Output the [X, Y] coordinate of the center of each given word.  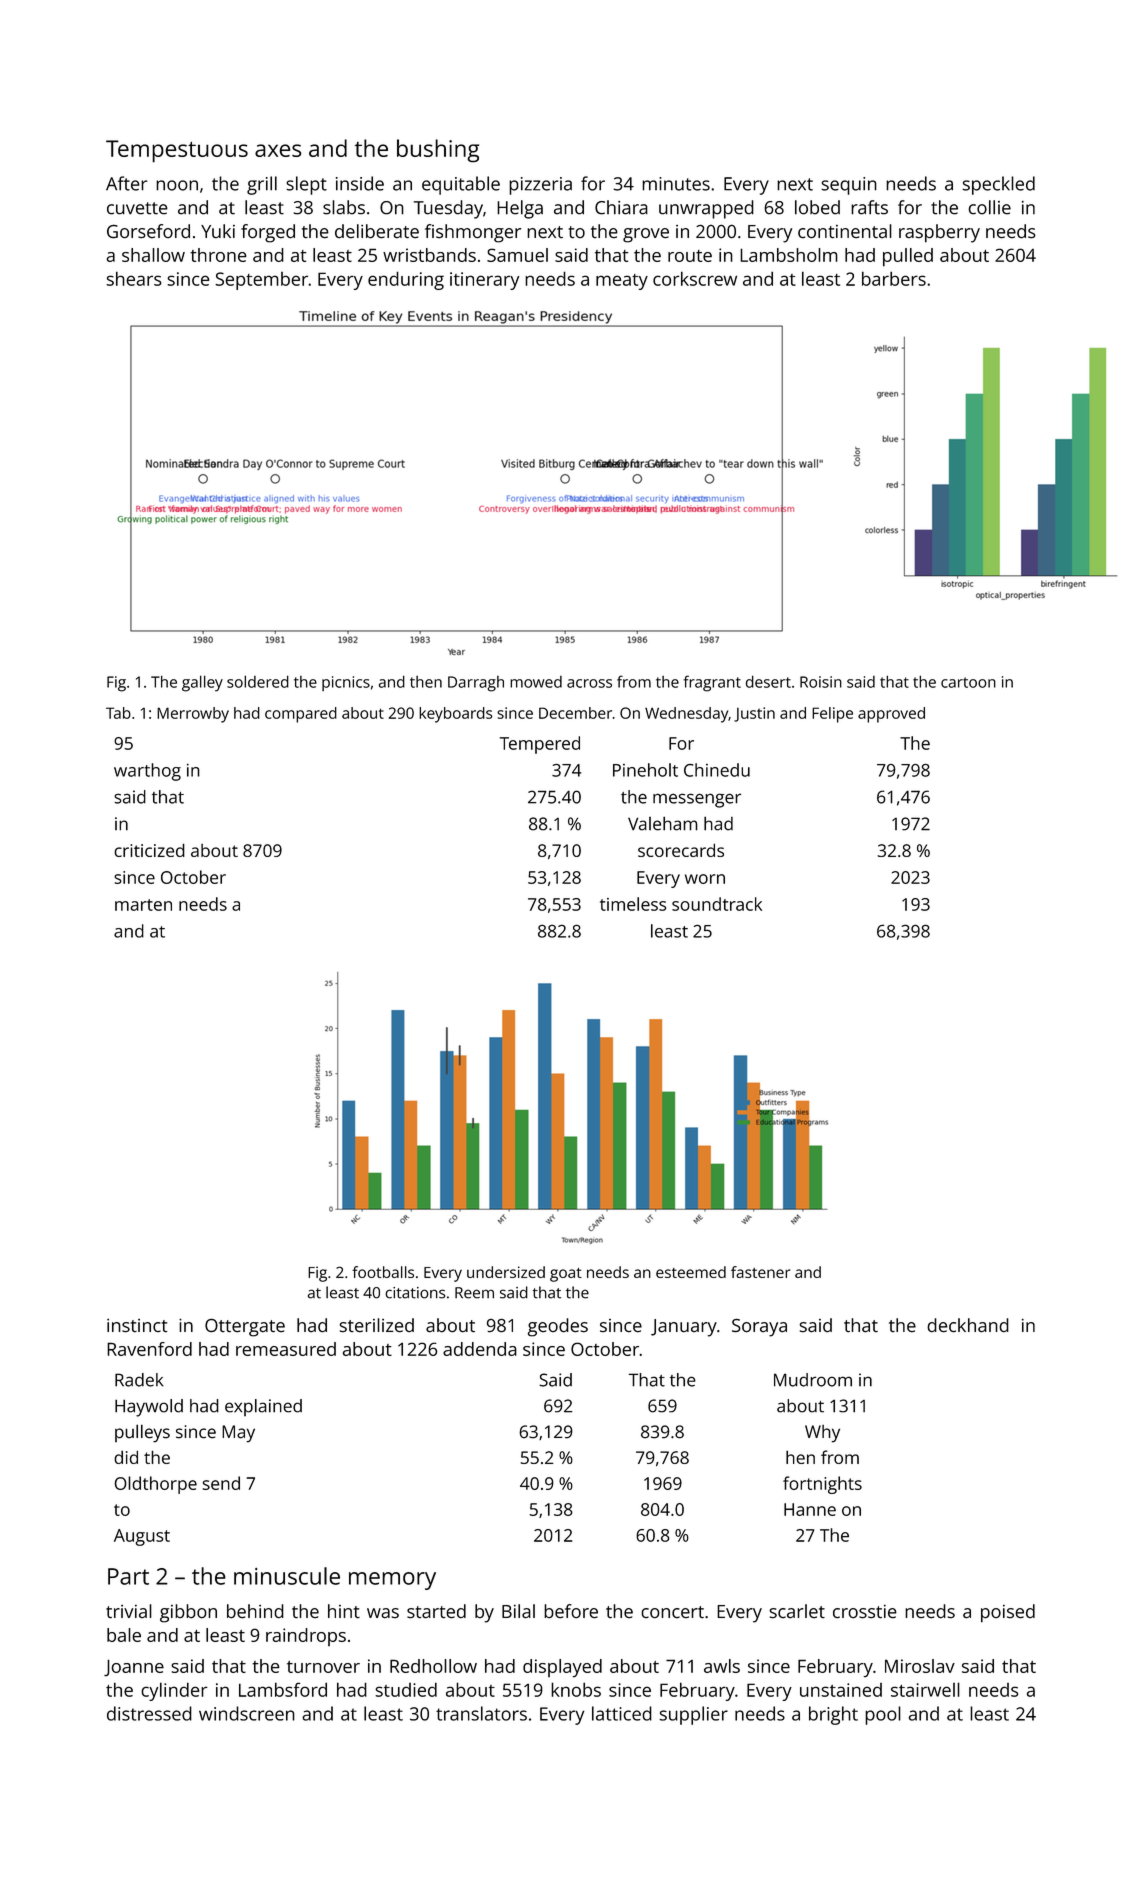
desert [768, 681]
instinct [137, 1326]
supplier [693, 1715]
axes [278, 150]
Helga [520, 209]
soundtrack [717, 904]
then [426, 682]
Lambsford [283, 1689]
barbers [894, 278]
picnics [346, 683]
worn [705, 879]
